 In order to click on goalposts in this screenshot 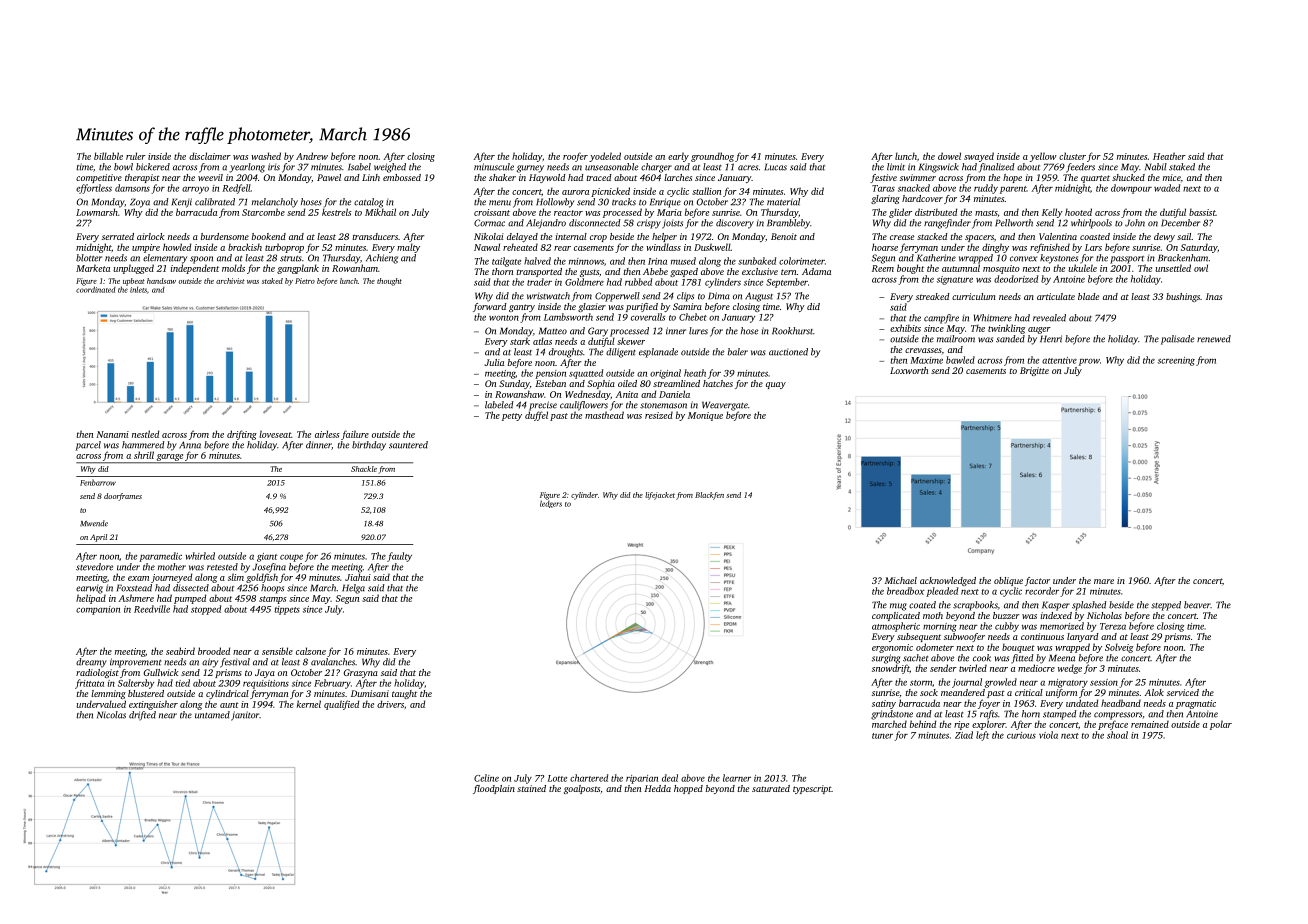, I will do `click(582, 789)`.
